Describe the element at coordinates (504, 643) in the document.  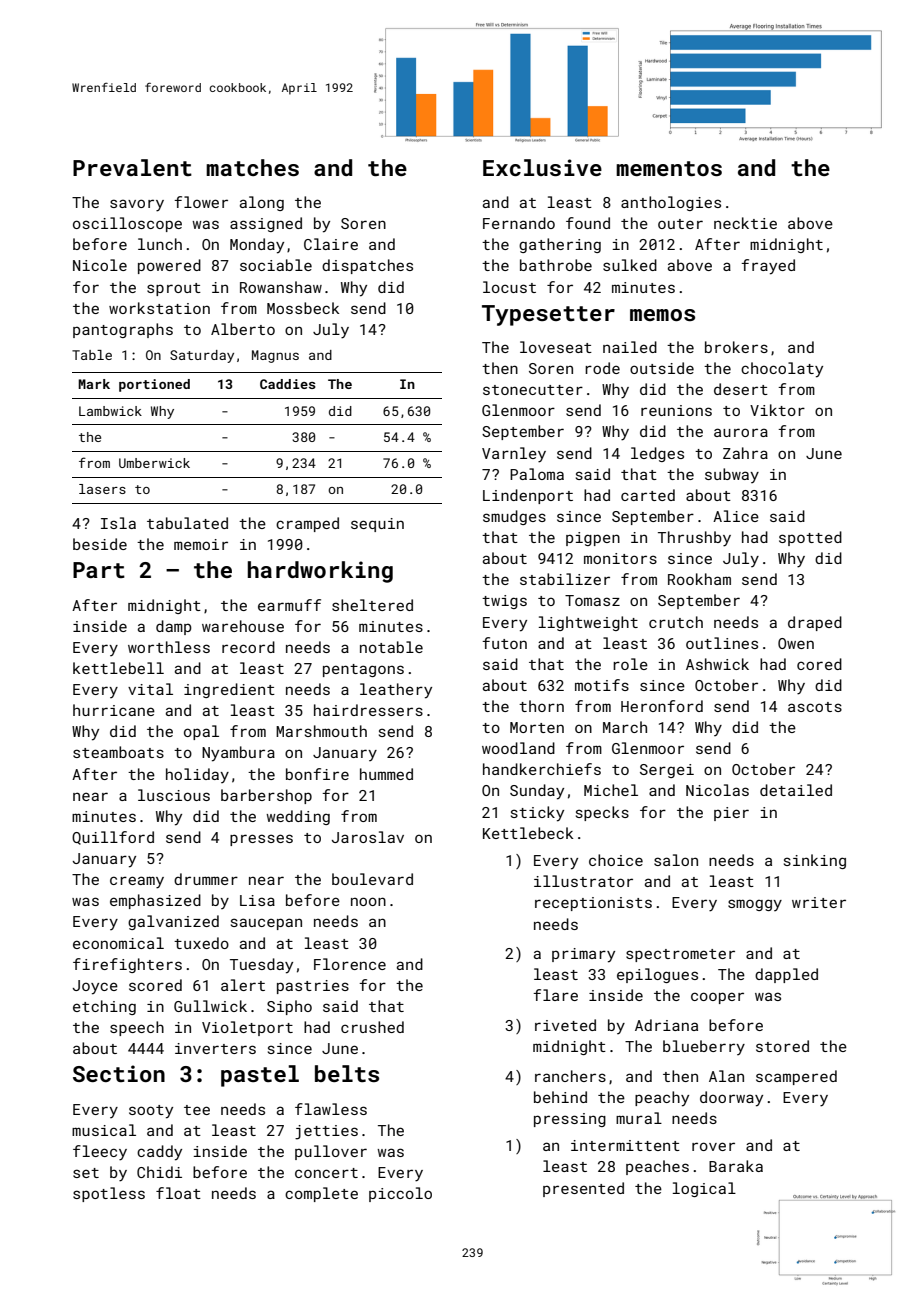
I see `futon` at that location.
